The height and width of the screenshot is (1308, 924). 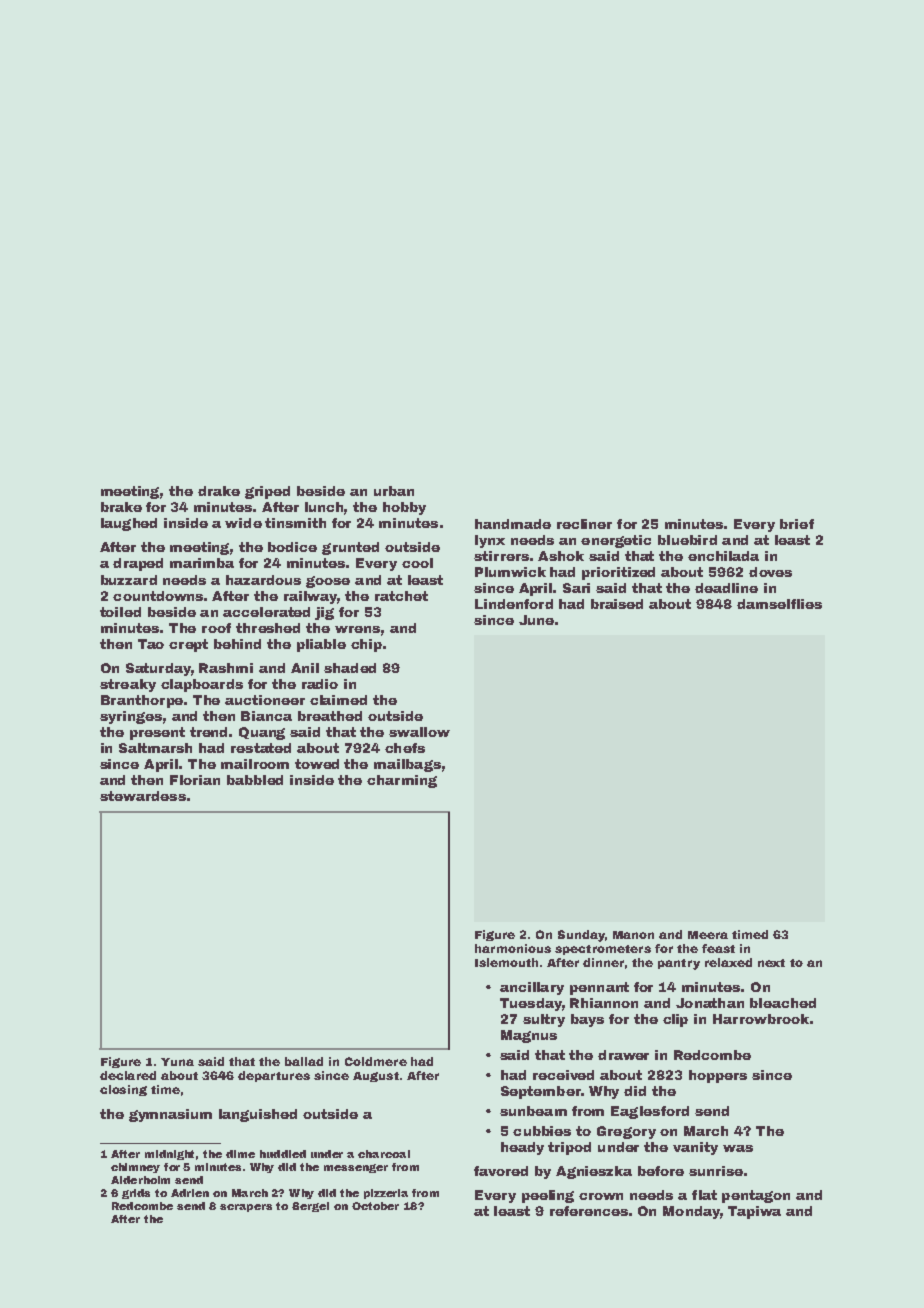 I want to click on damselflies, so click(x=779, y=604).
